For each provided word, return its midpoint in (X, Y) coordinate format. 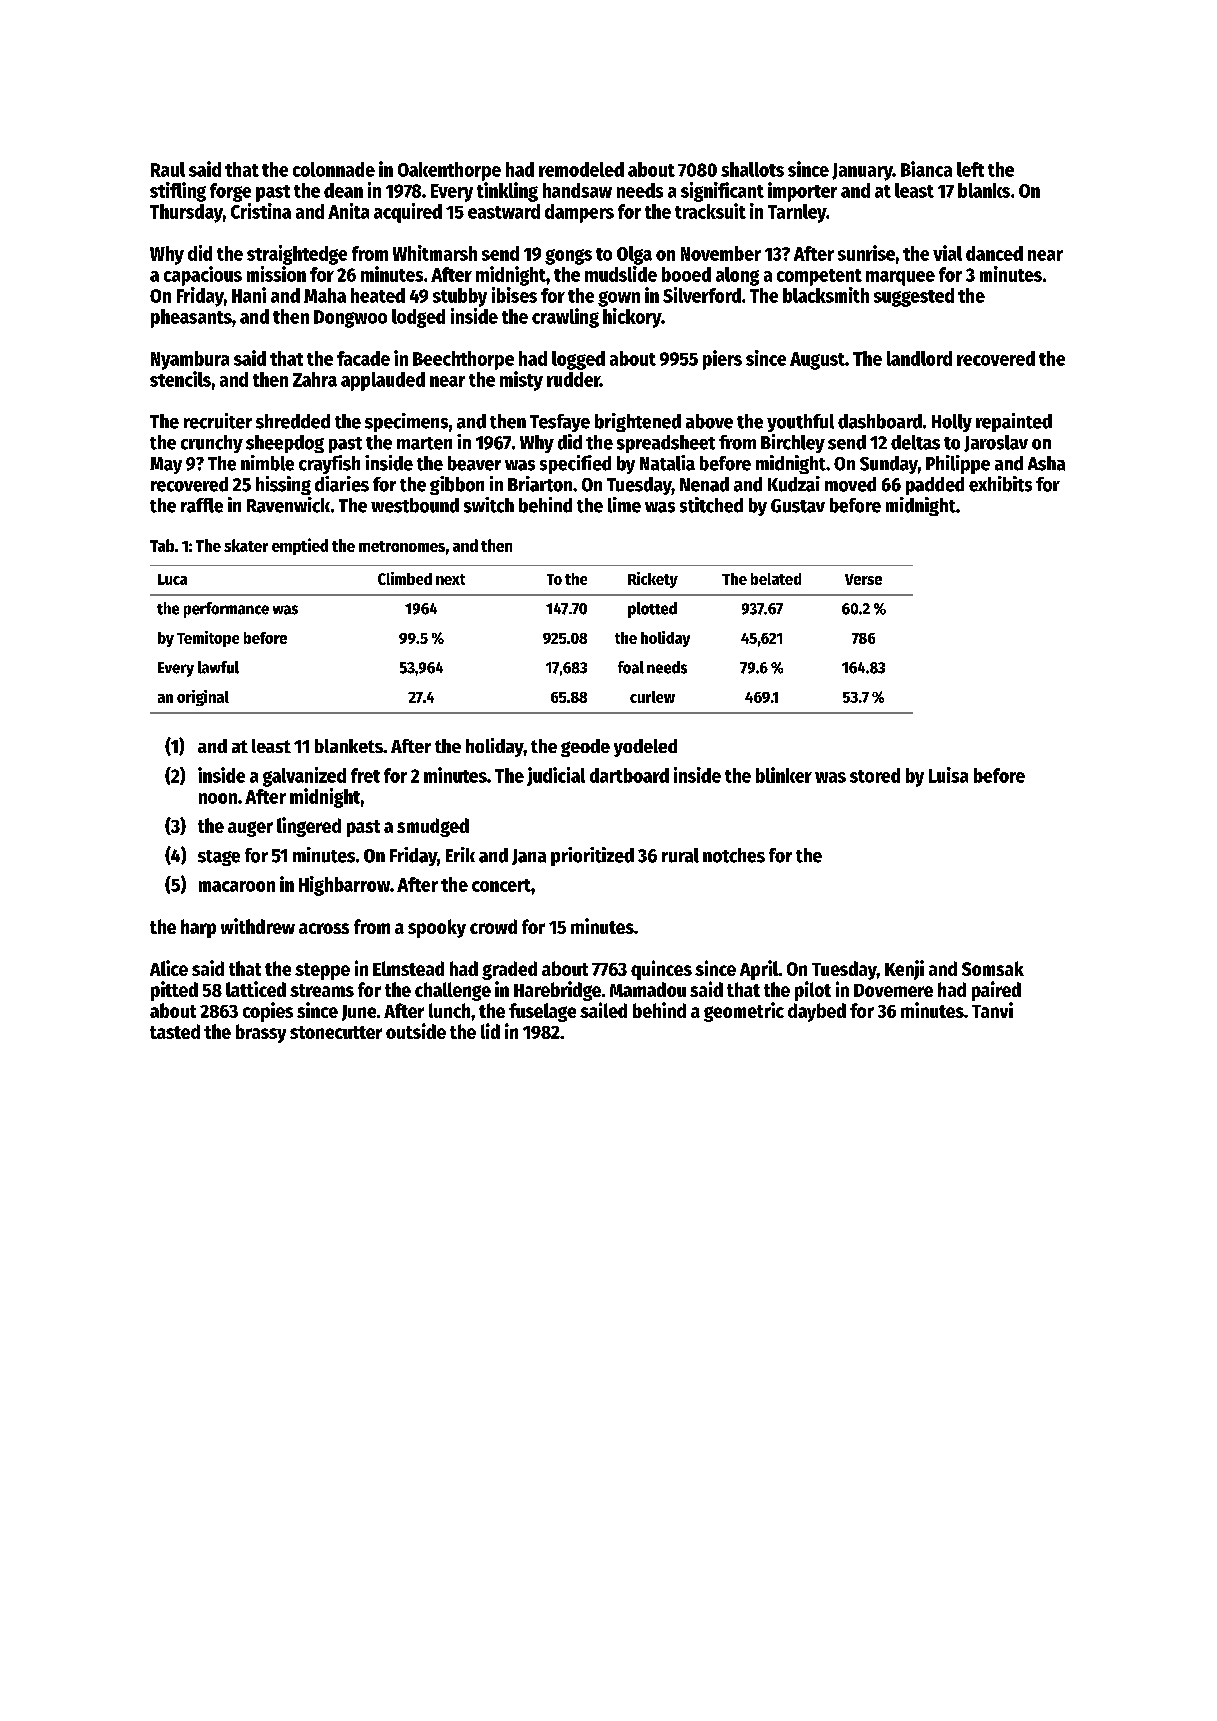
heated (378, 295)
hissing (283, 485)
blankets (349, 746)
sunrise (866, 253)
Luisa (948, 775)
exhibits (1000, 484)
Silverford (702, 295)
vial (947, 253)
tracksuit (710, 211)
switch (489, 505)
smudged (433, 827)
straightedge (297, 255)
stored (875, 775)
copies (268, 1012)
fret (365, 775)
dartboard (629, 775)
